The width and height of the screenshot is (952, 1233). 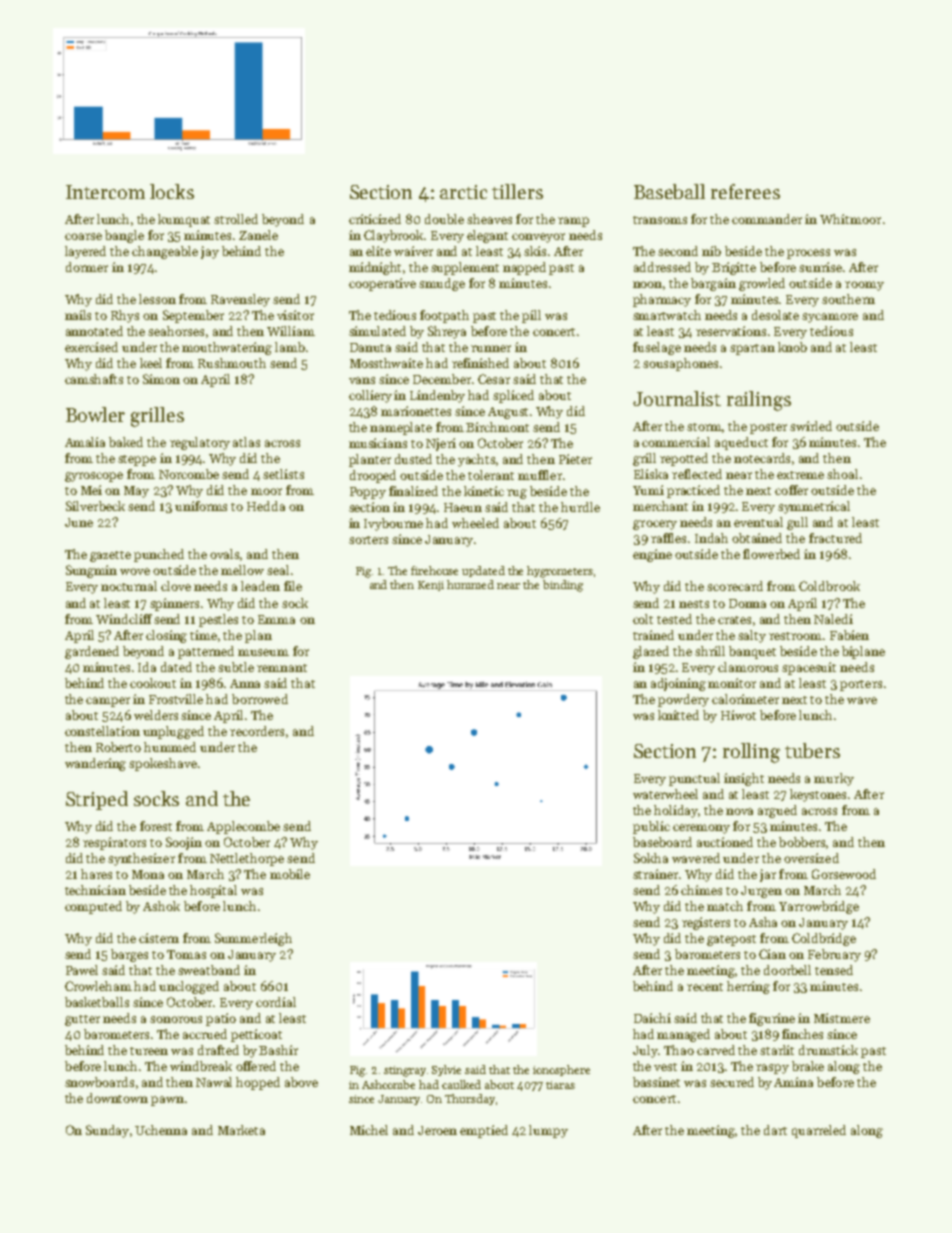 What do you see at coordinates (241, 1130) in the screenshot?
I see `Marketa` at bounding box center [241, 1130].
